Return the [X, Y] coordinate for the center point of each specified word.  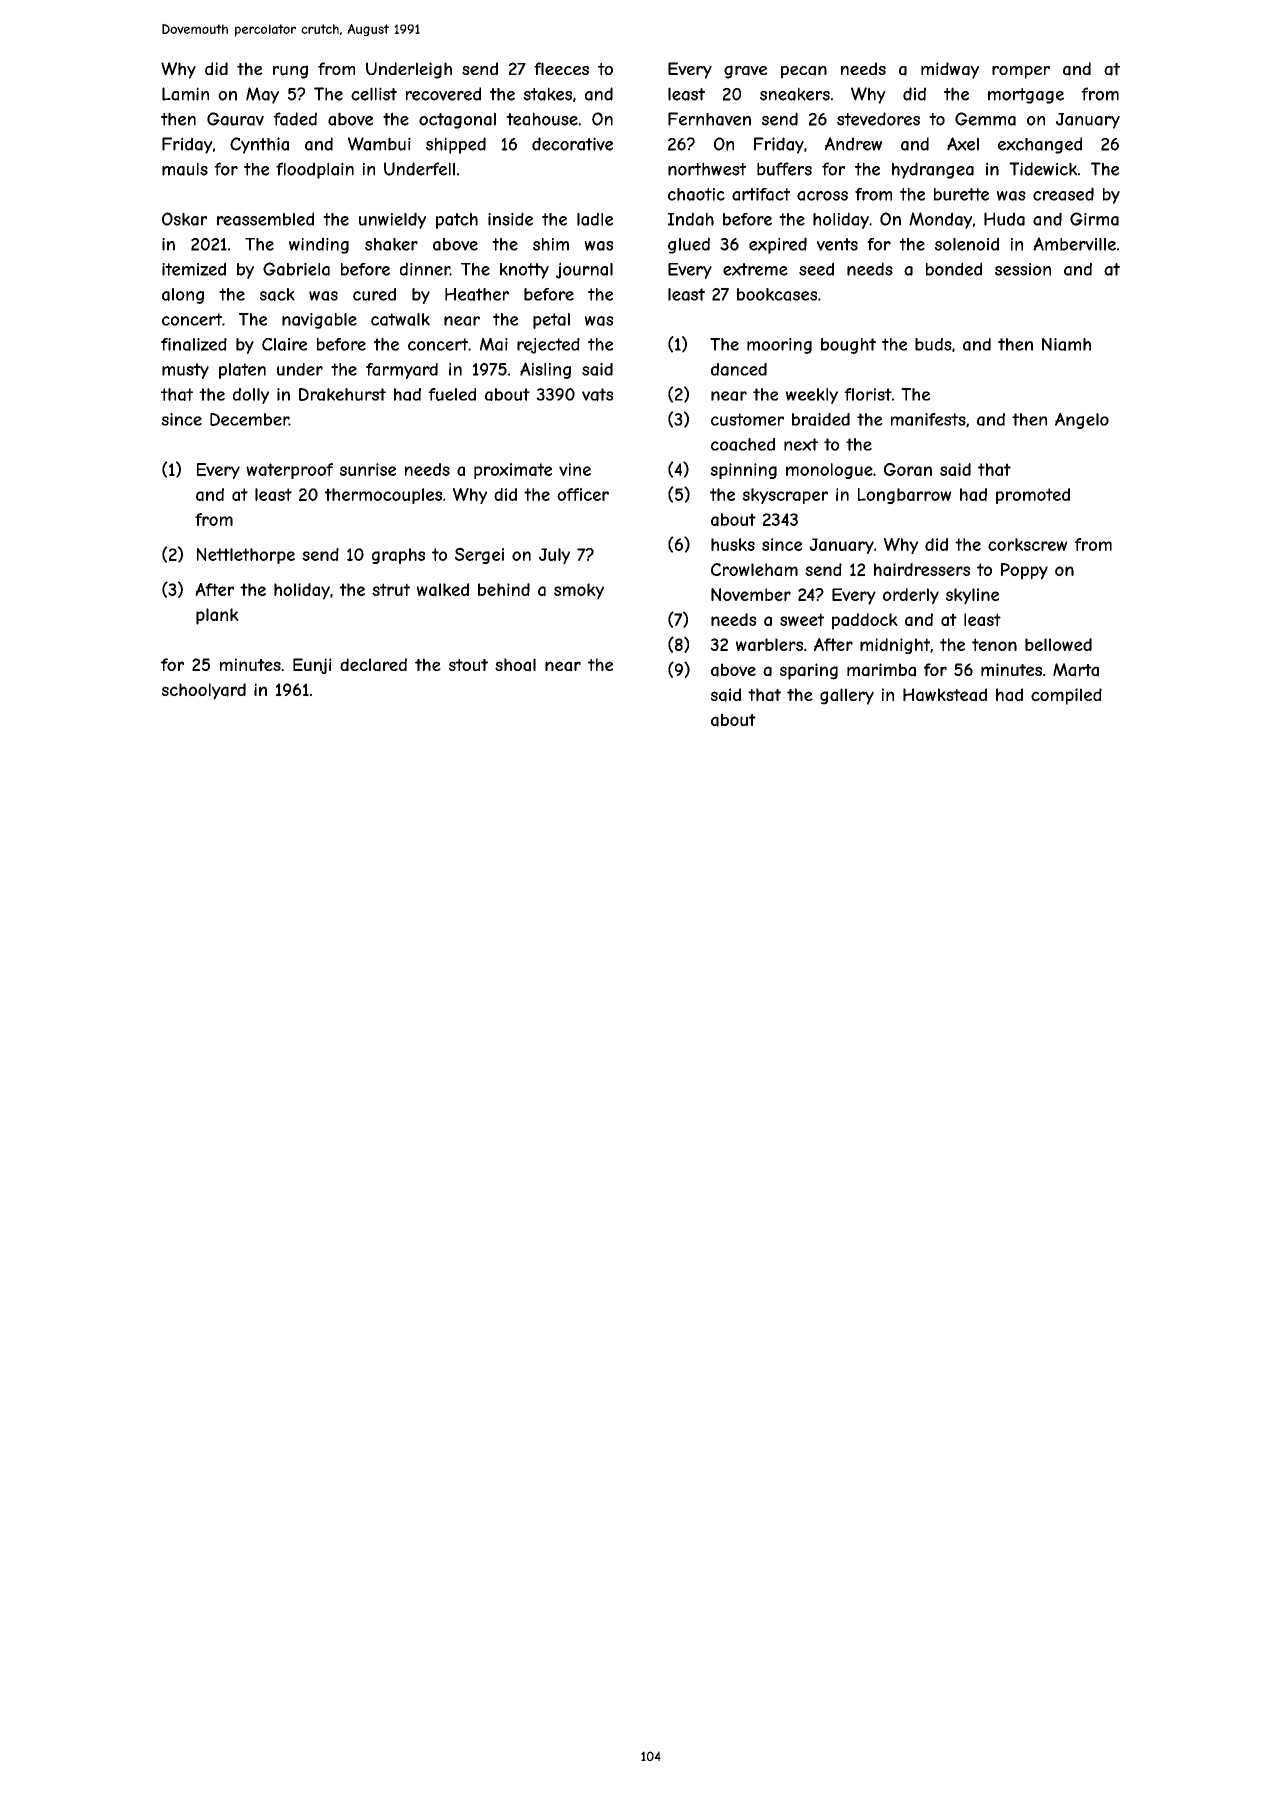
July [554, 556]
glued [689, 245]
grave [745, 72]
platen [242, 371]
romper [1021, 72]
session [1023, 269]
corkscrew [1028, 544]
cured [374, 294]
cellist [374, 94]
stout [468, 665]
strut [391, 589]
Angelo [1082, 421]
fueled [452, 394]
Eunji [312, 666]
